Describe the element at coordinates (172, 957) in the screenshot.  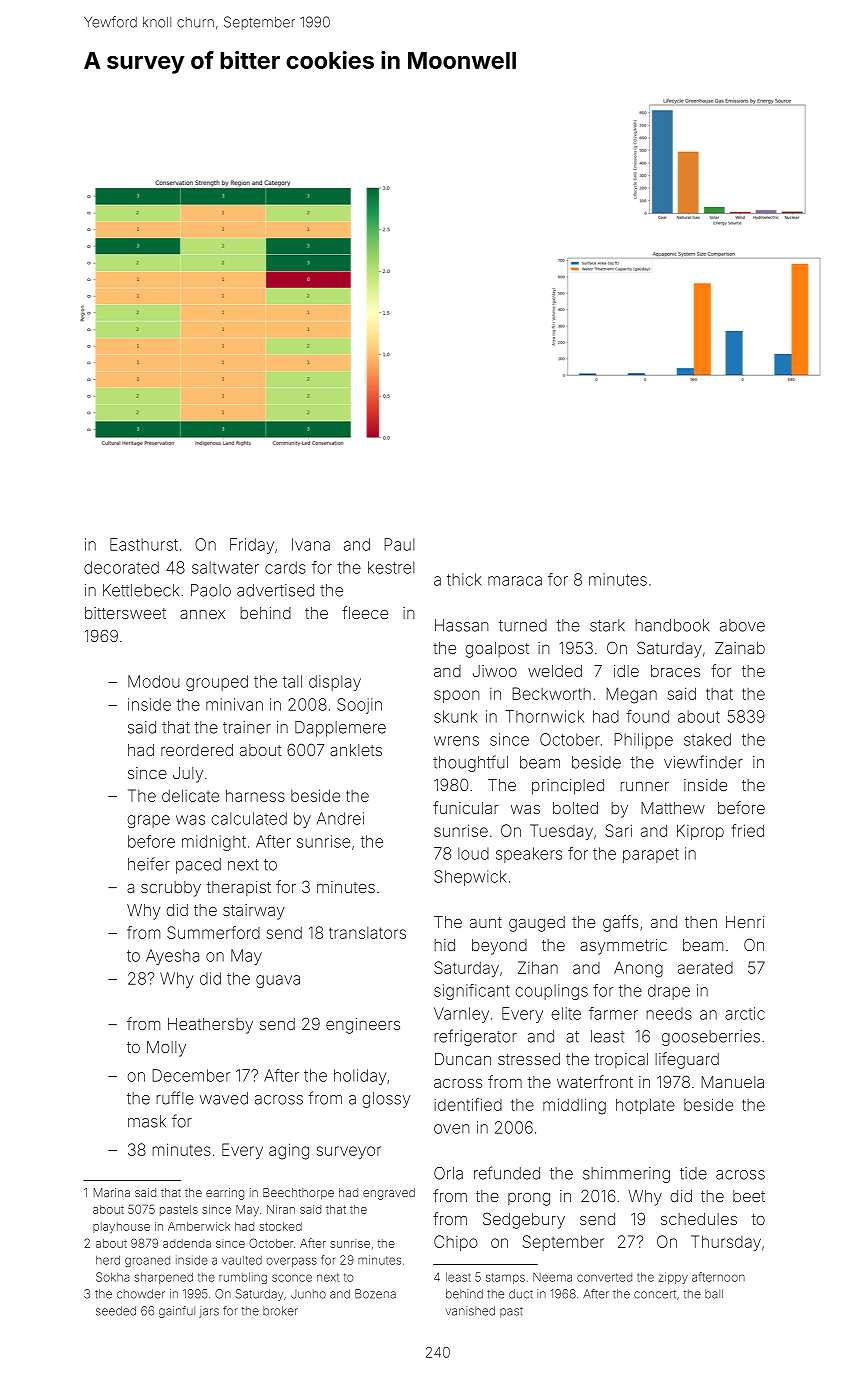
I see `Ayesha` at that location.
